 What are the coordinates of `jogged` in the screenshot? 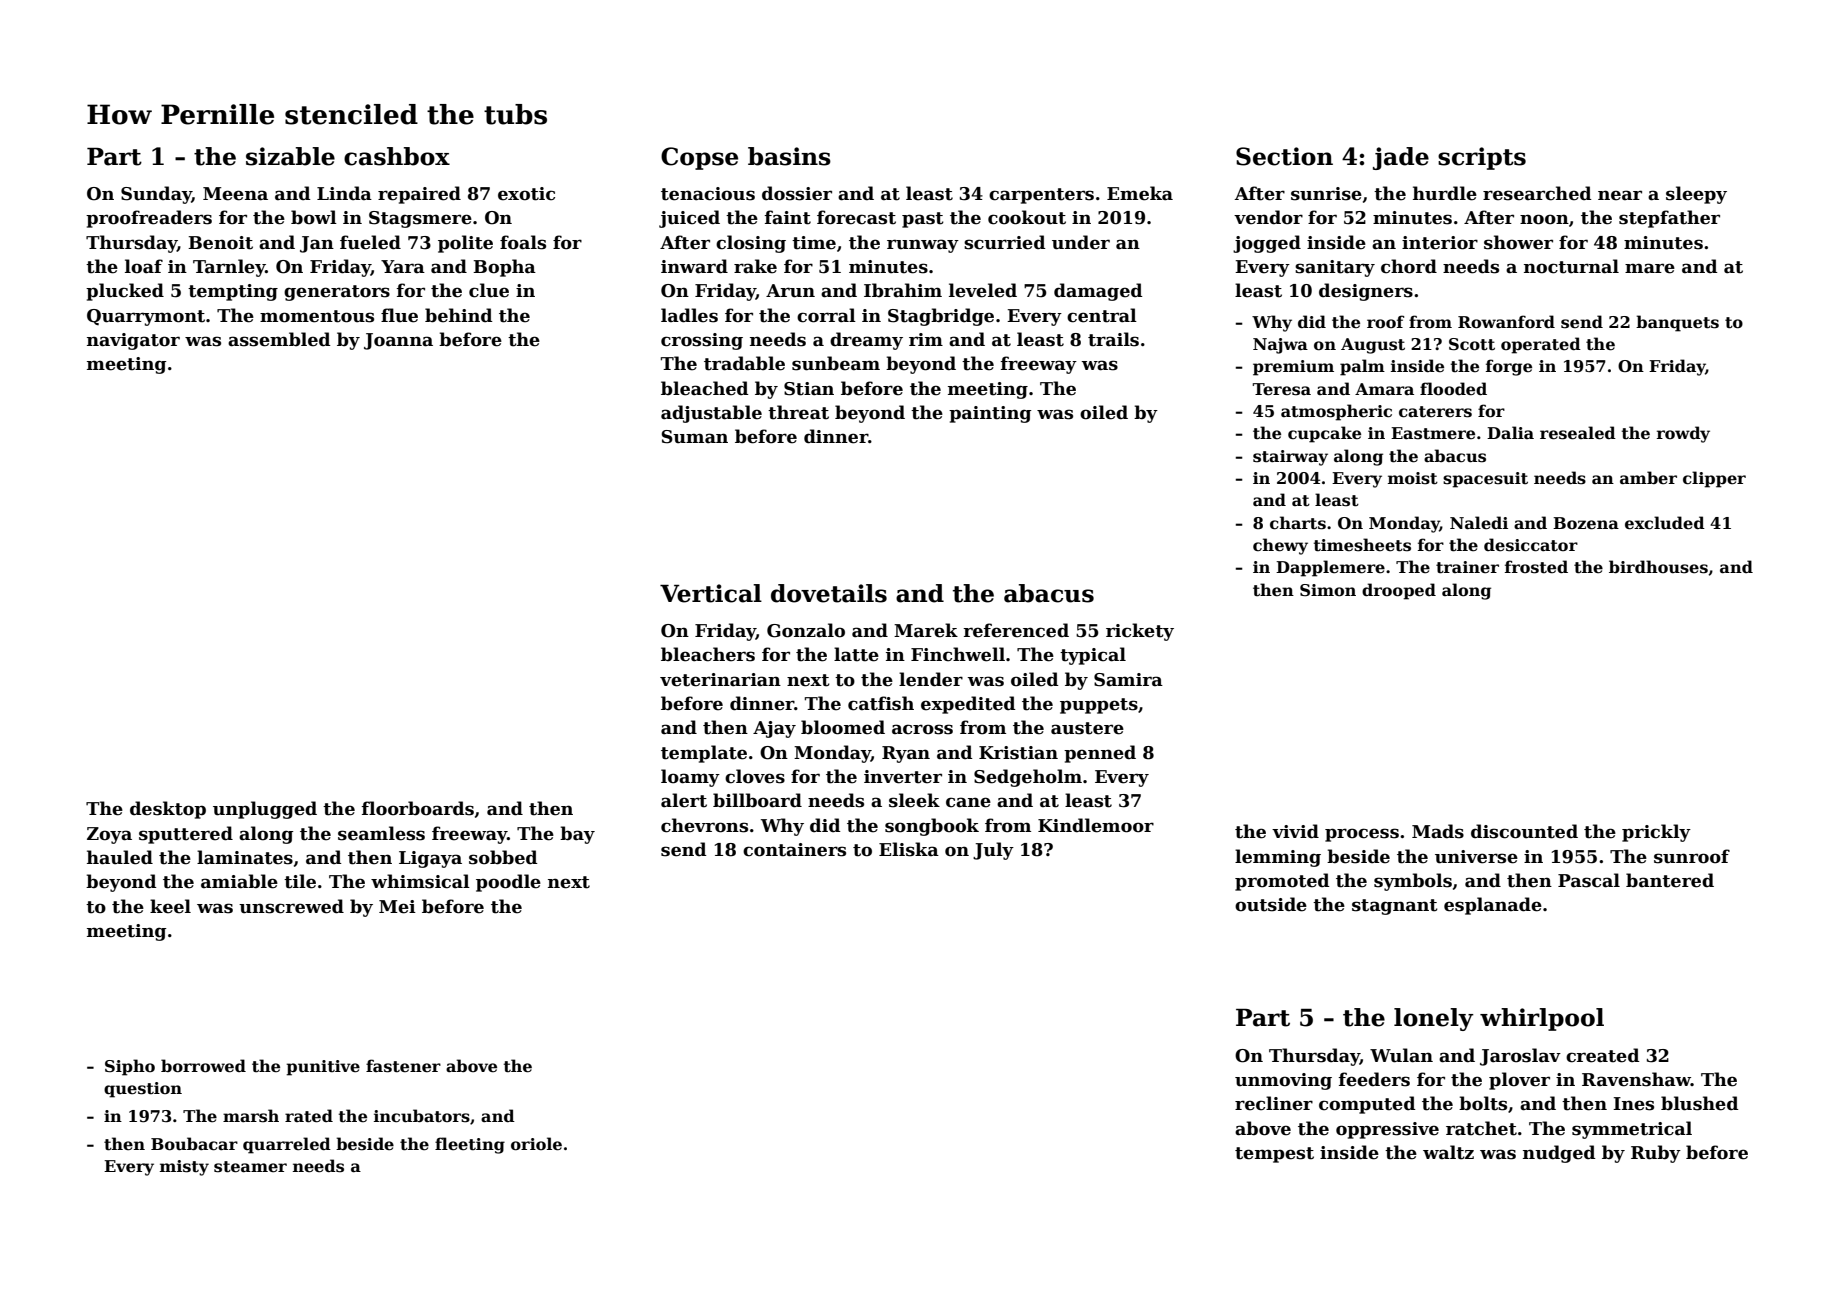 It's located at (1267, 244).
